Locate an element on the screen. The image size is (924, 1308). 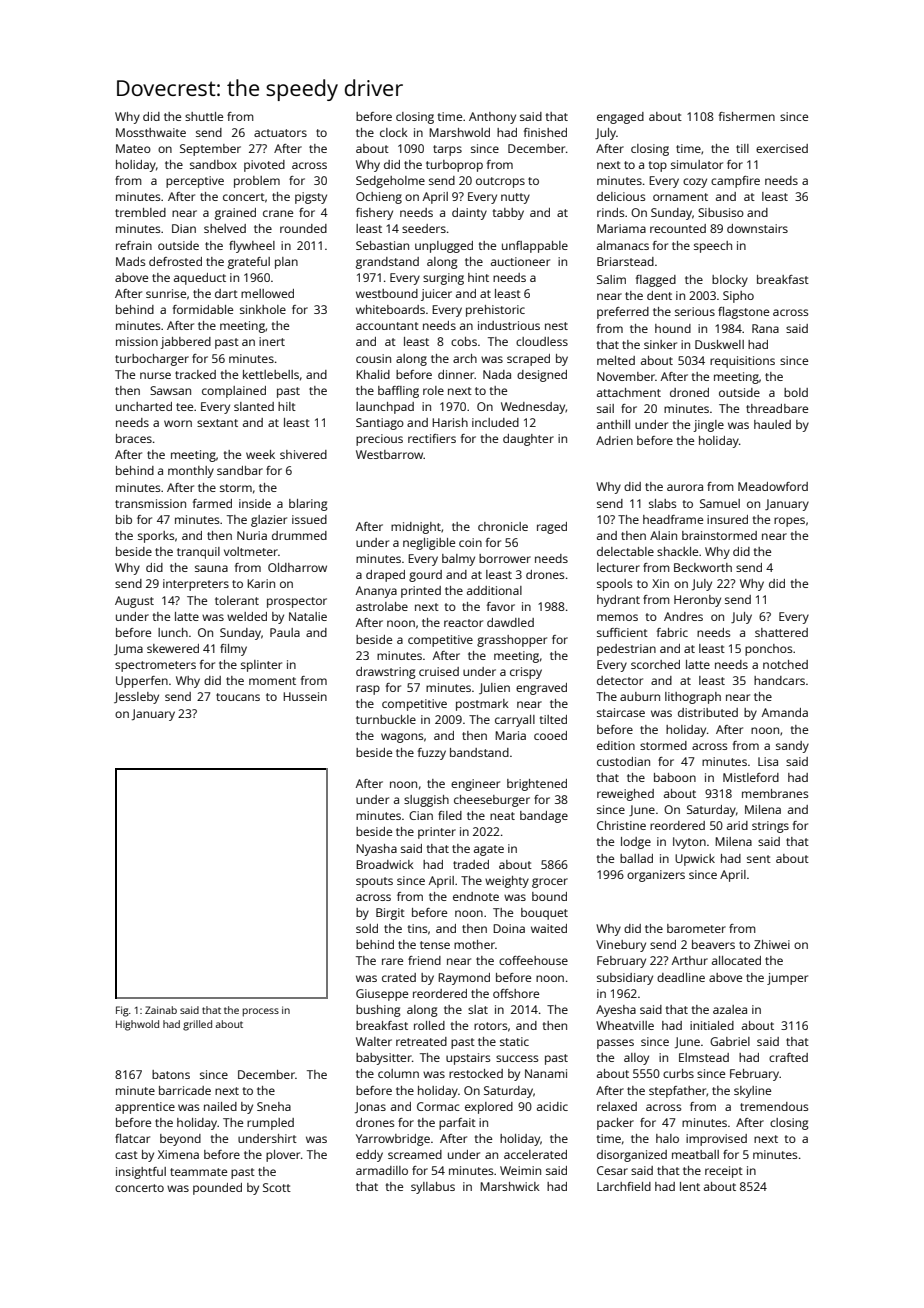
daughter is located at coordinates (528, 440).
